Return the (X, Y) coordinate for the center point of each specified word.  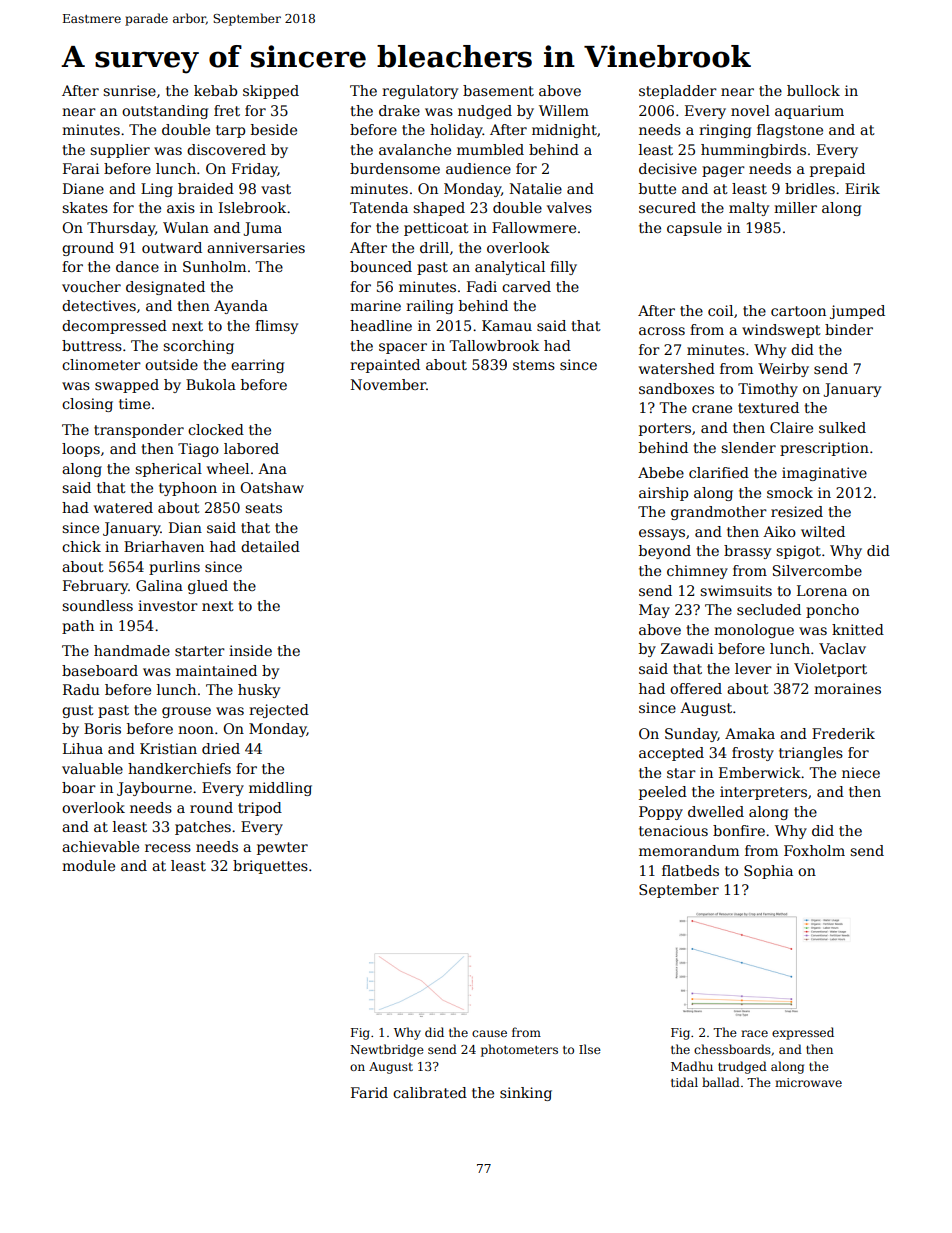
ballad (721, 1082)
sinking (526, 1094)
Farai (81, 168)
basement (498, 90)
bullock (813, 90)
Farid (369, 1092)
